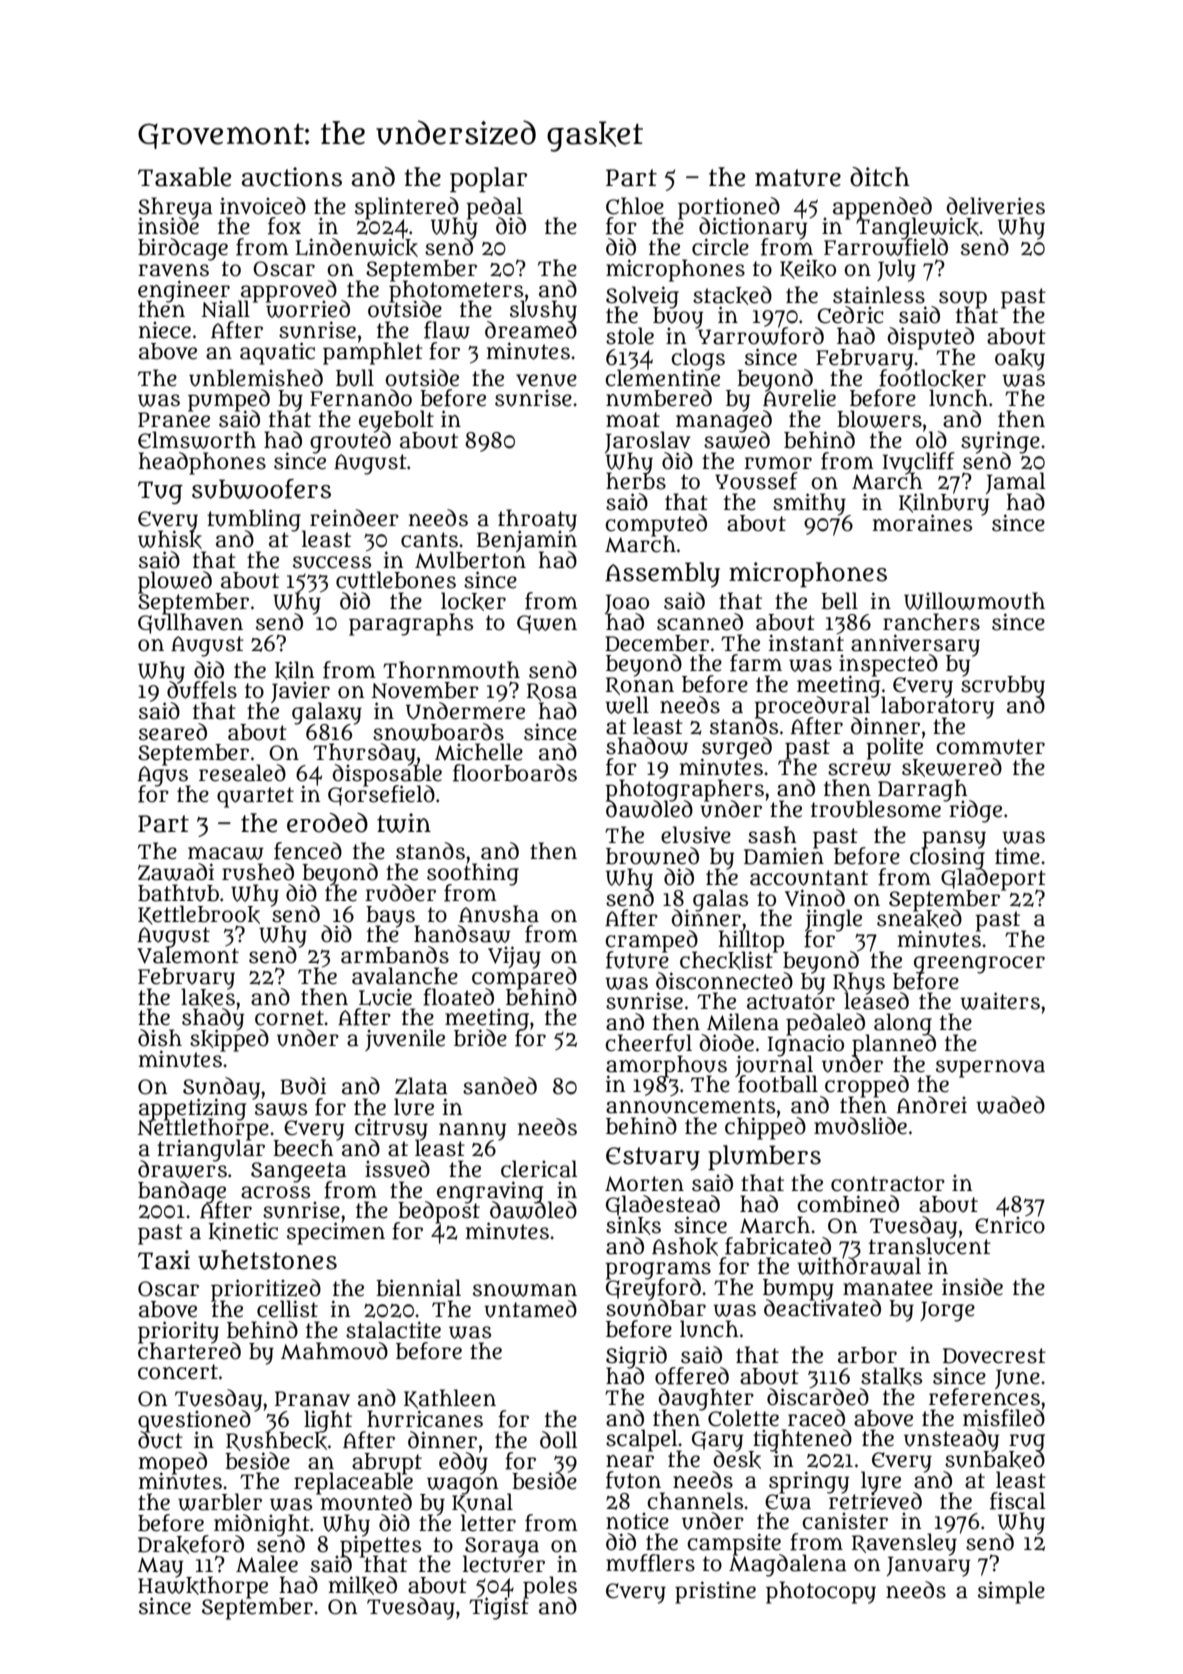 The image size is (1183, 1674). Describe the element at coordinates (539, 1169) in the screenshot. I see `clerical` at that location.
